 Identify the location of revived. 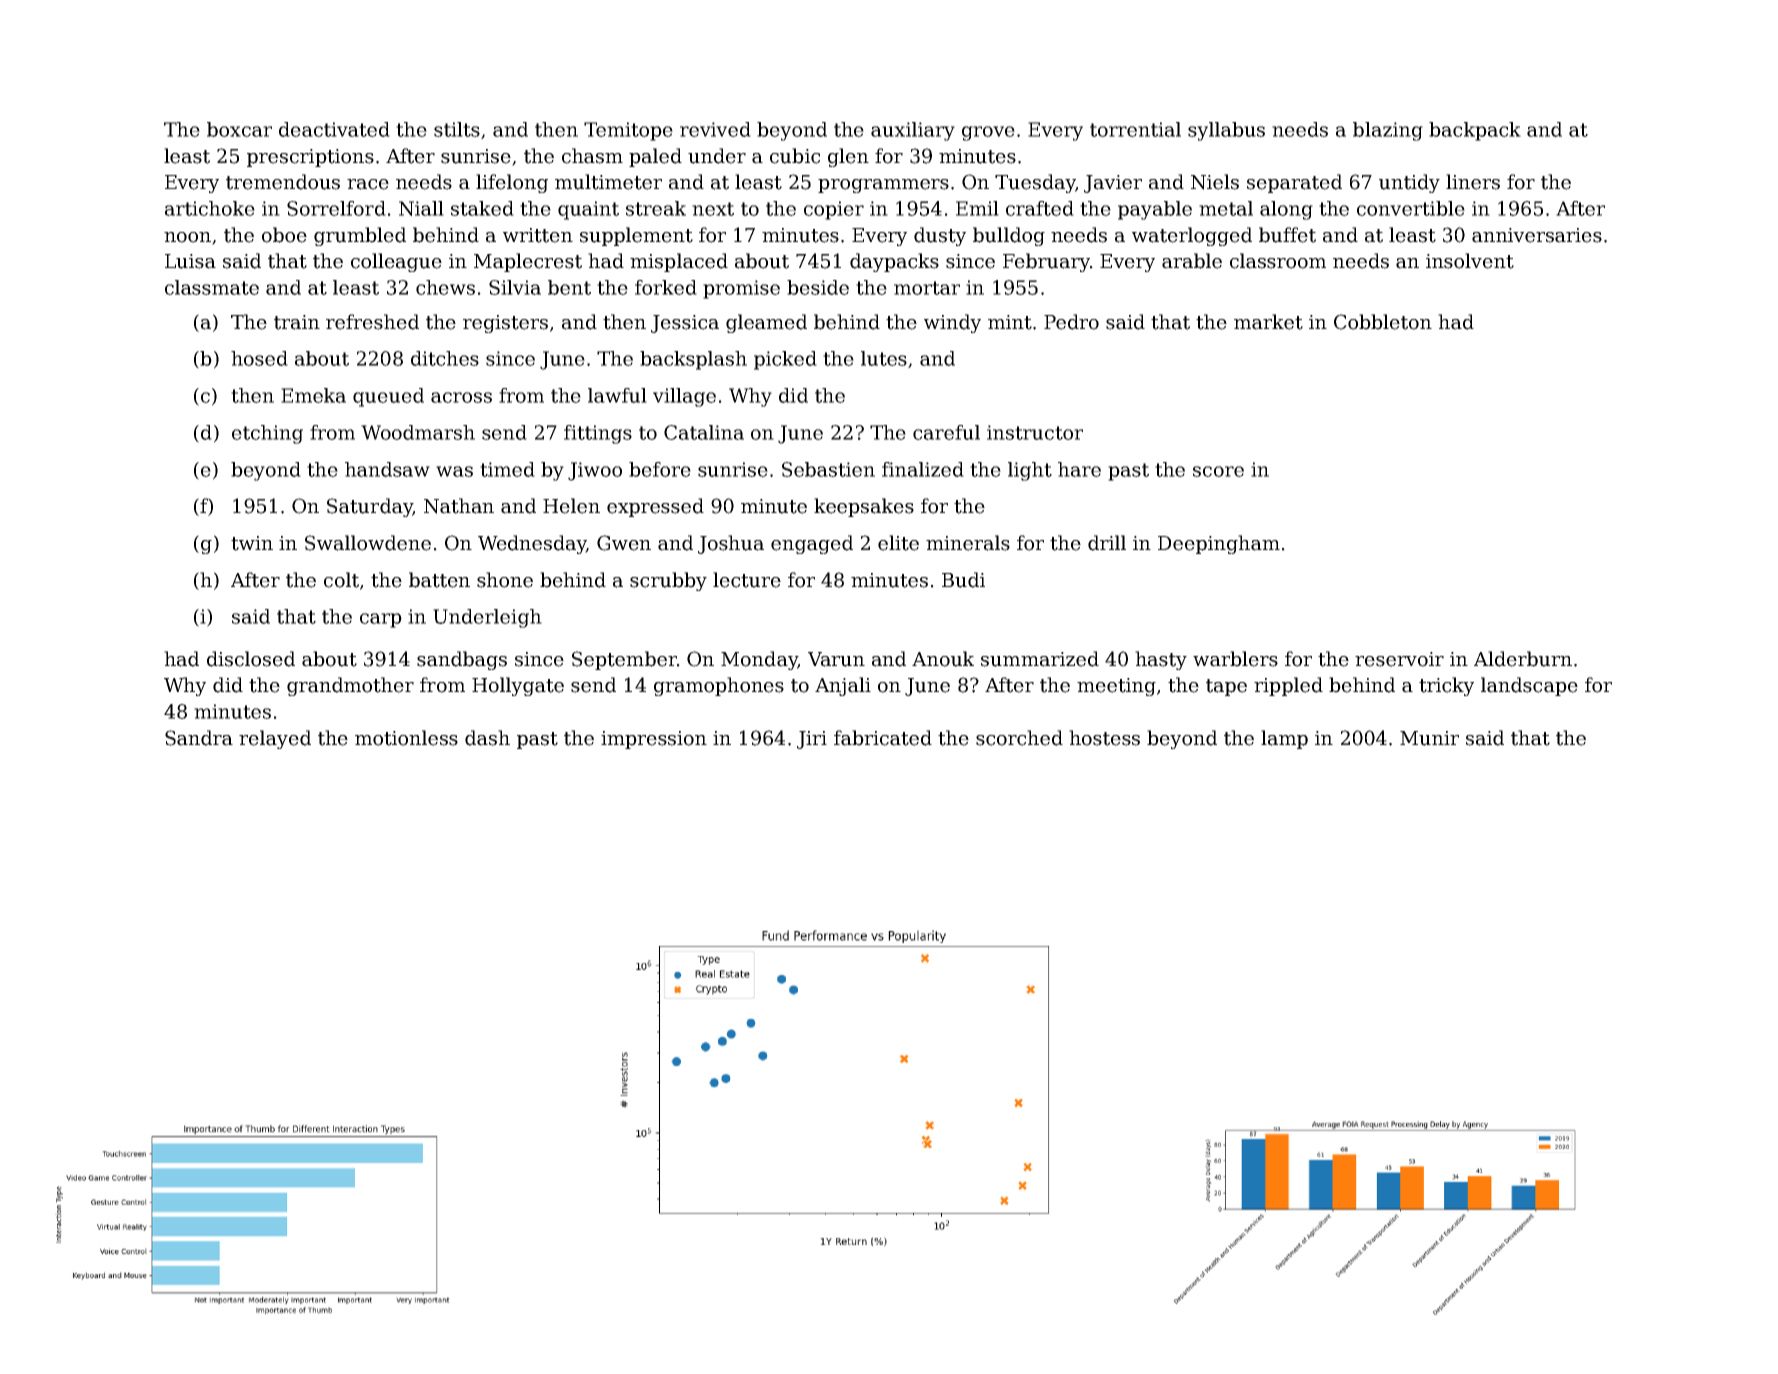
(715, 129).
